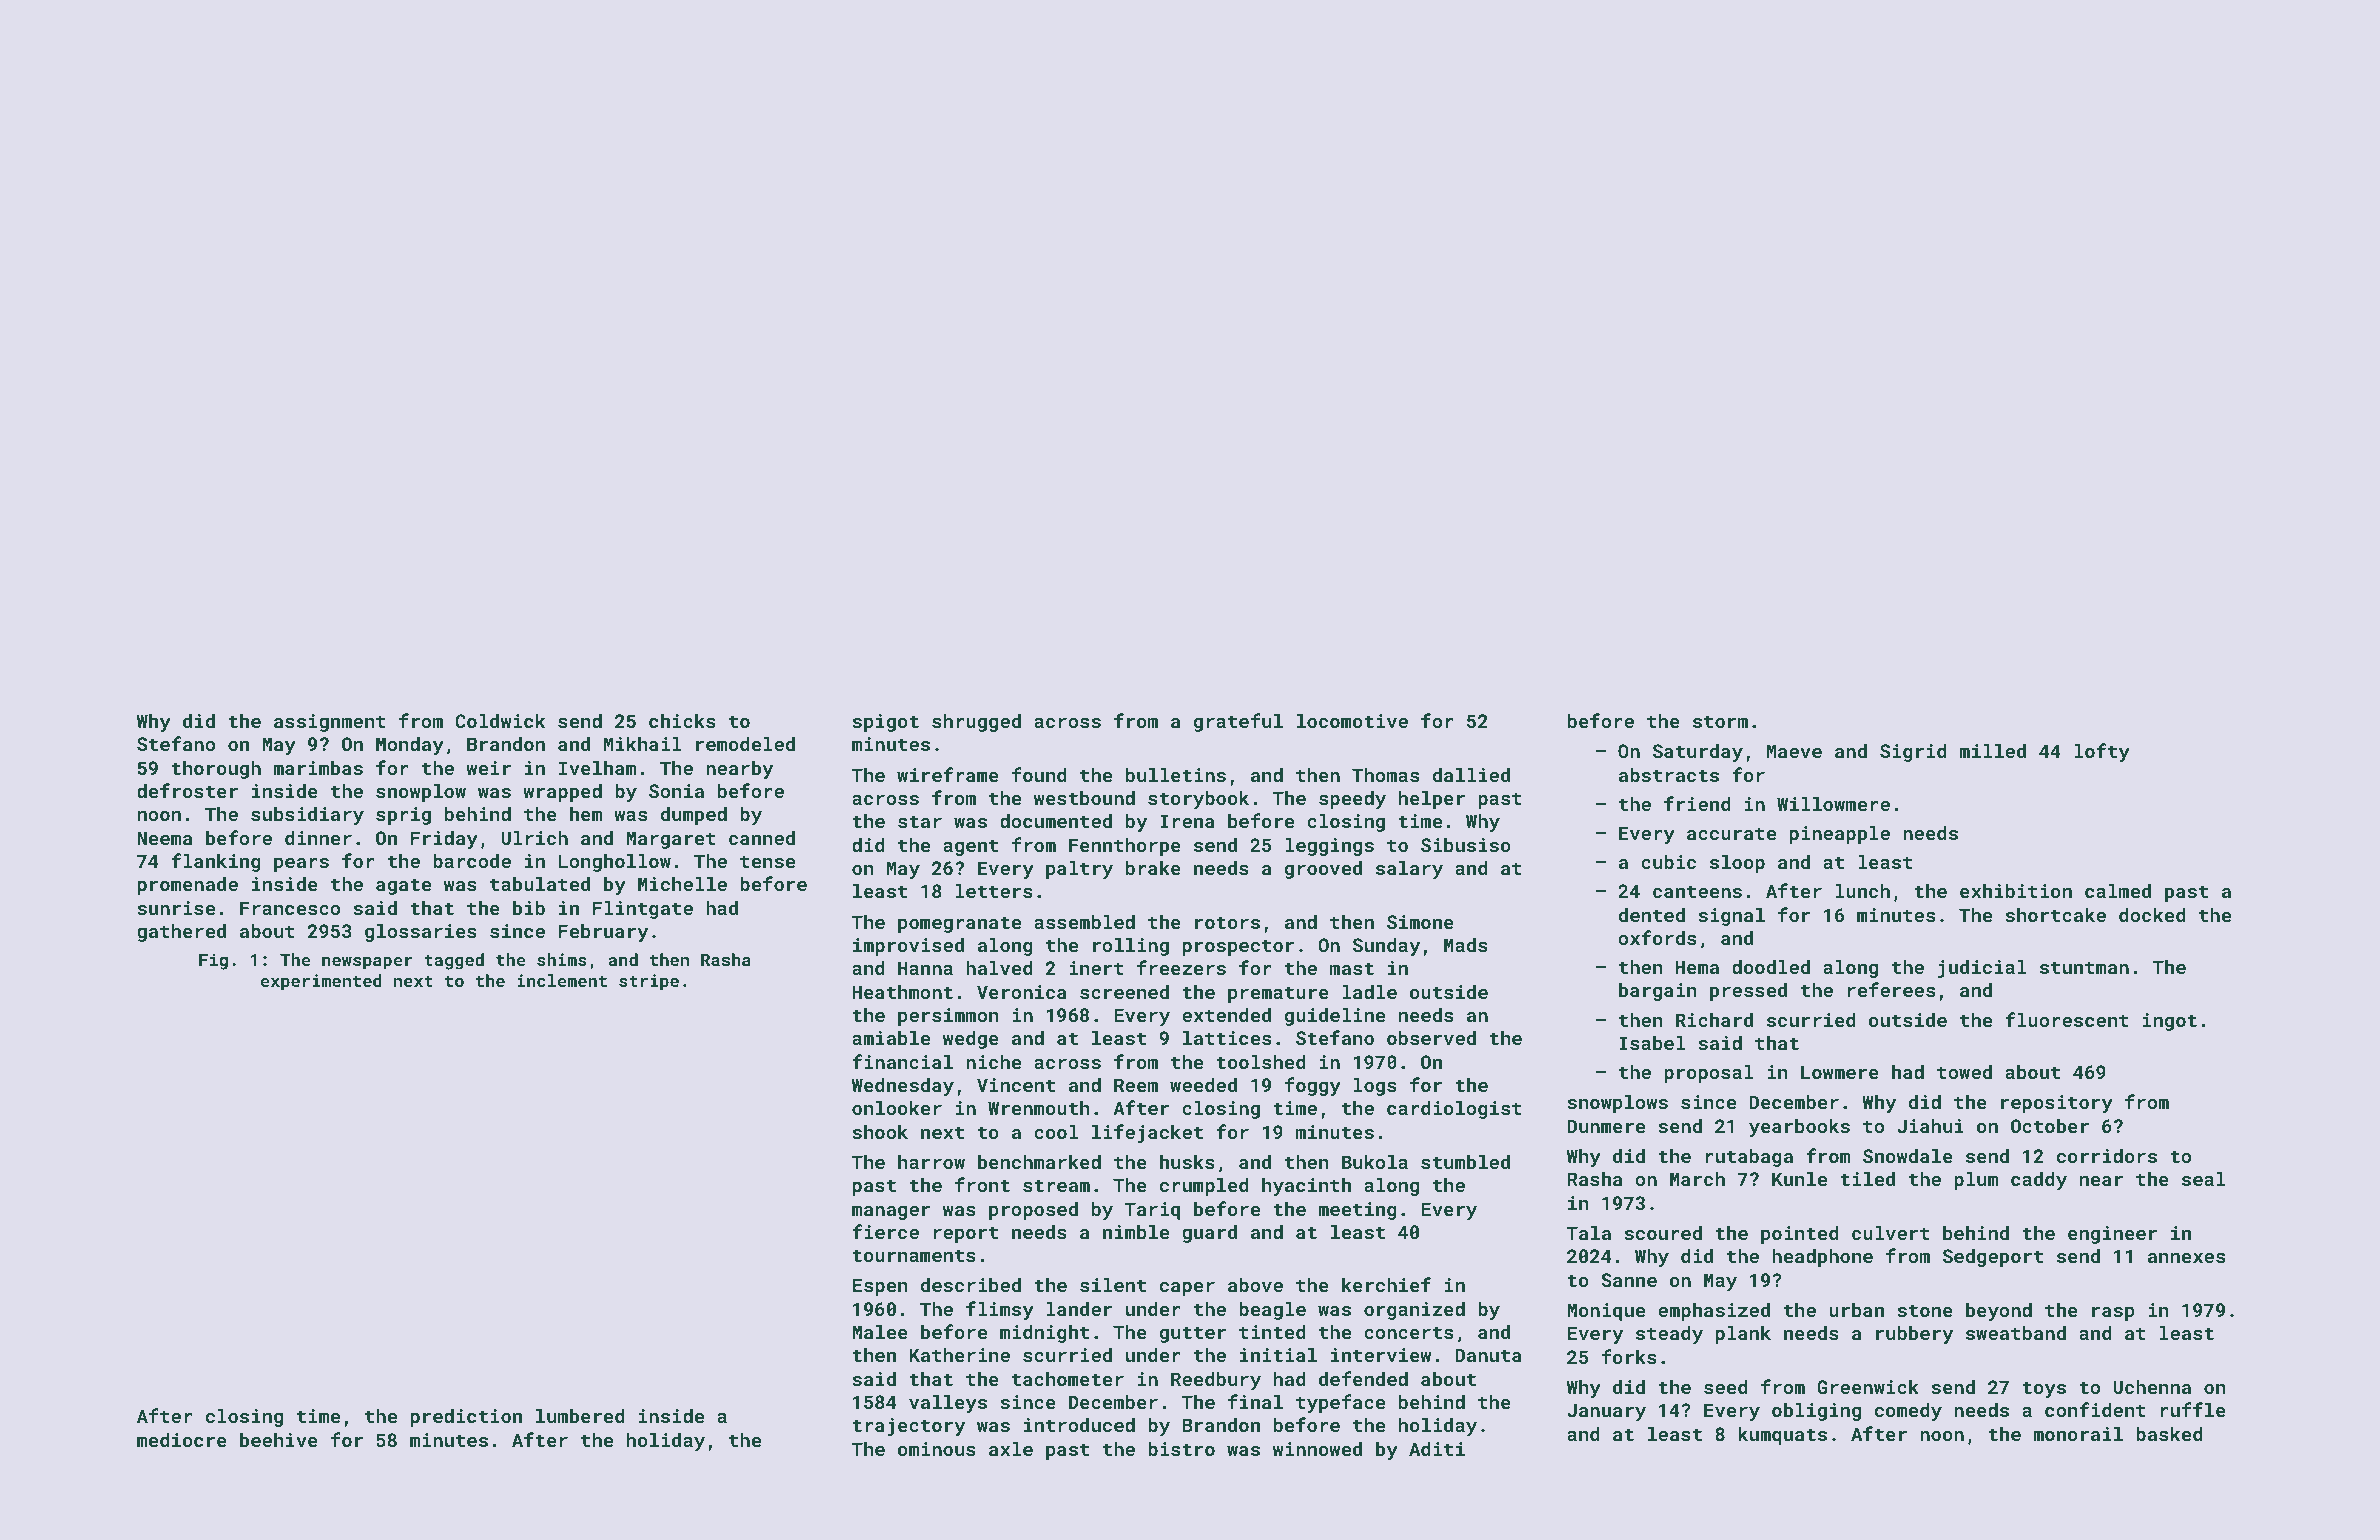 The height and width of the screenshot is (1540, 2380). What do you see at coordinates (994, 891) in the screenshot?
I see `letters` at bounding box center [994, 891].
